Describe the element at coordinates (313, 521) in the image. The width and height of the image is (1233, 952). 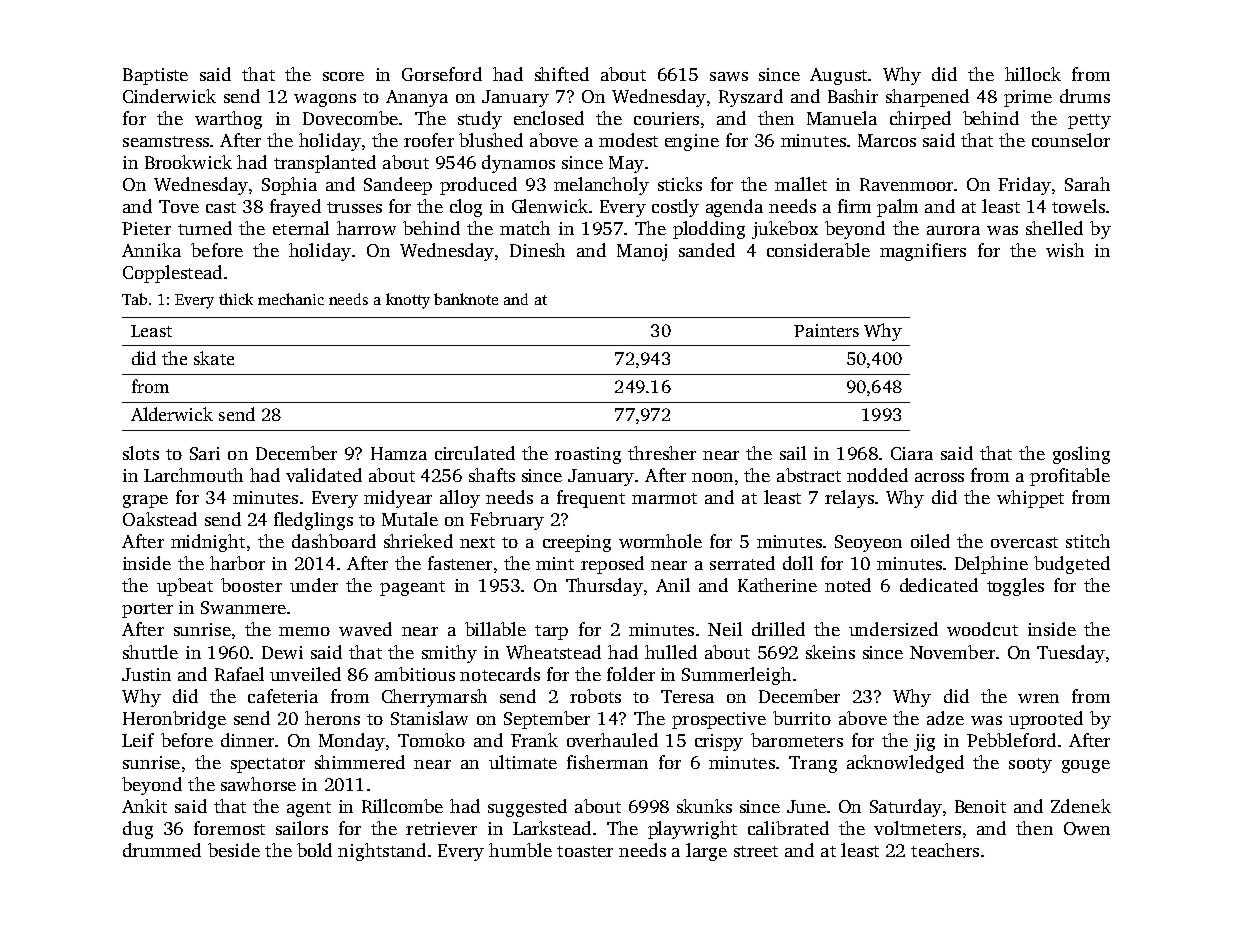
I see `fledglings` at that location.
